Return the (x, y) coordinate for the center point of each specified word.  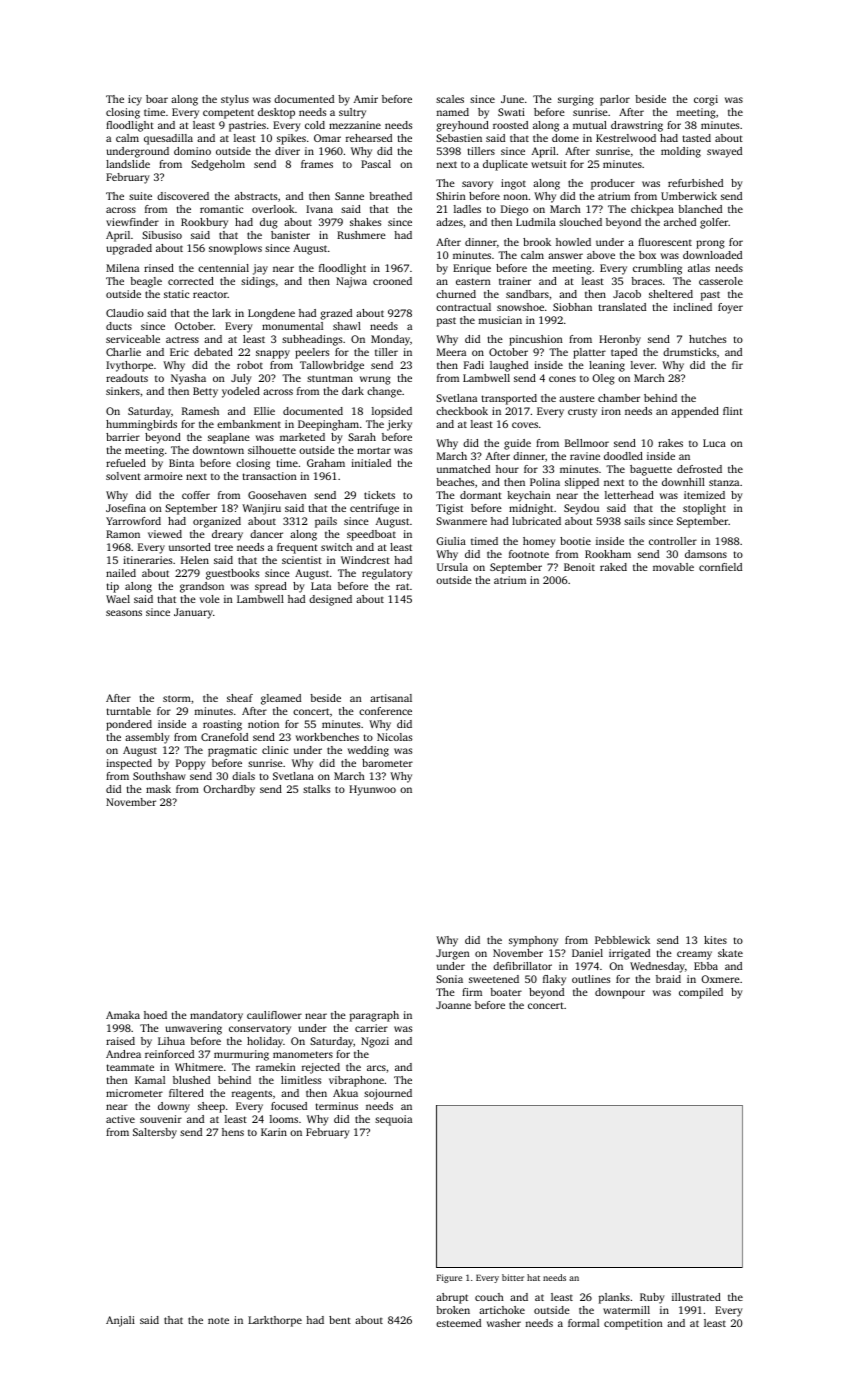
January (193, 613)
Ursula (452, 567)
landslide (128, 164)
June (512, 99)
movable (673, 567)
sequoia (393, 1120)
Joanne (453, 1005)
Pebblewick (622, 940)
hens (233, 1132)
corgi (706, 100)
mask (158, 789)
